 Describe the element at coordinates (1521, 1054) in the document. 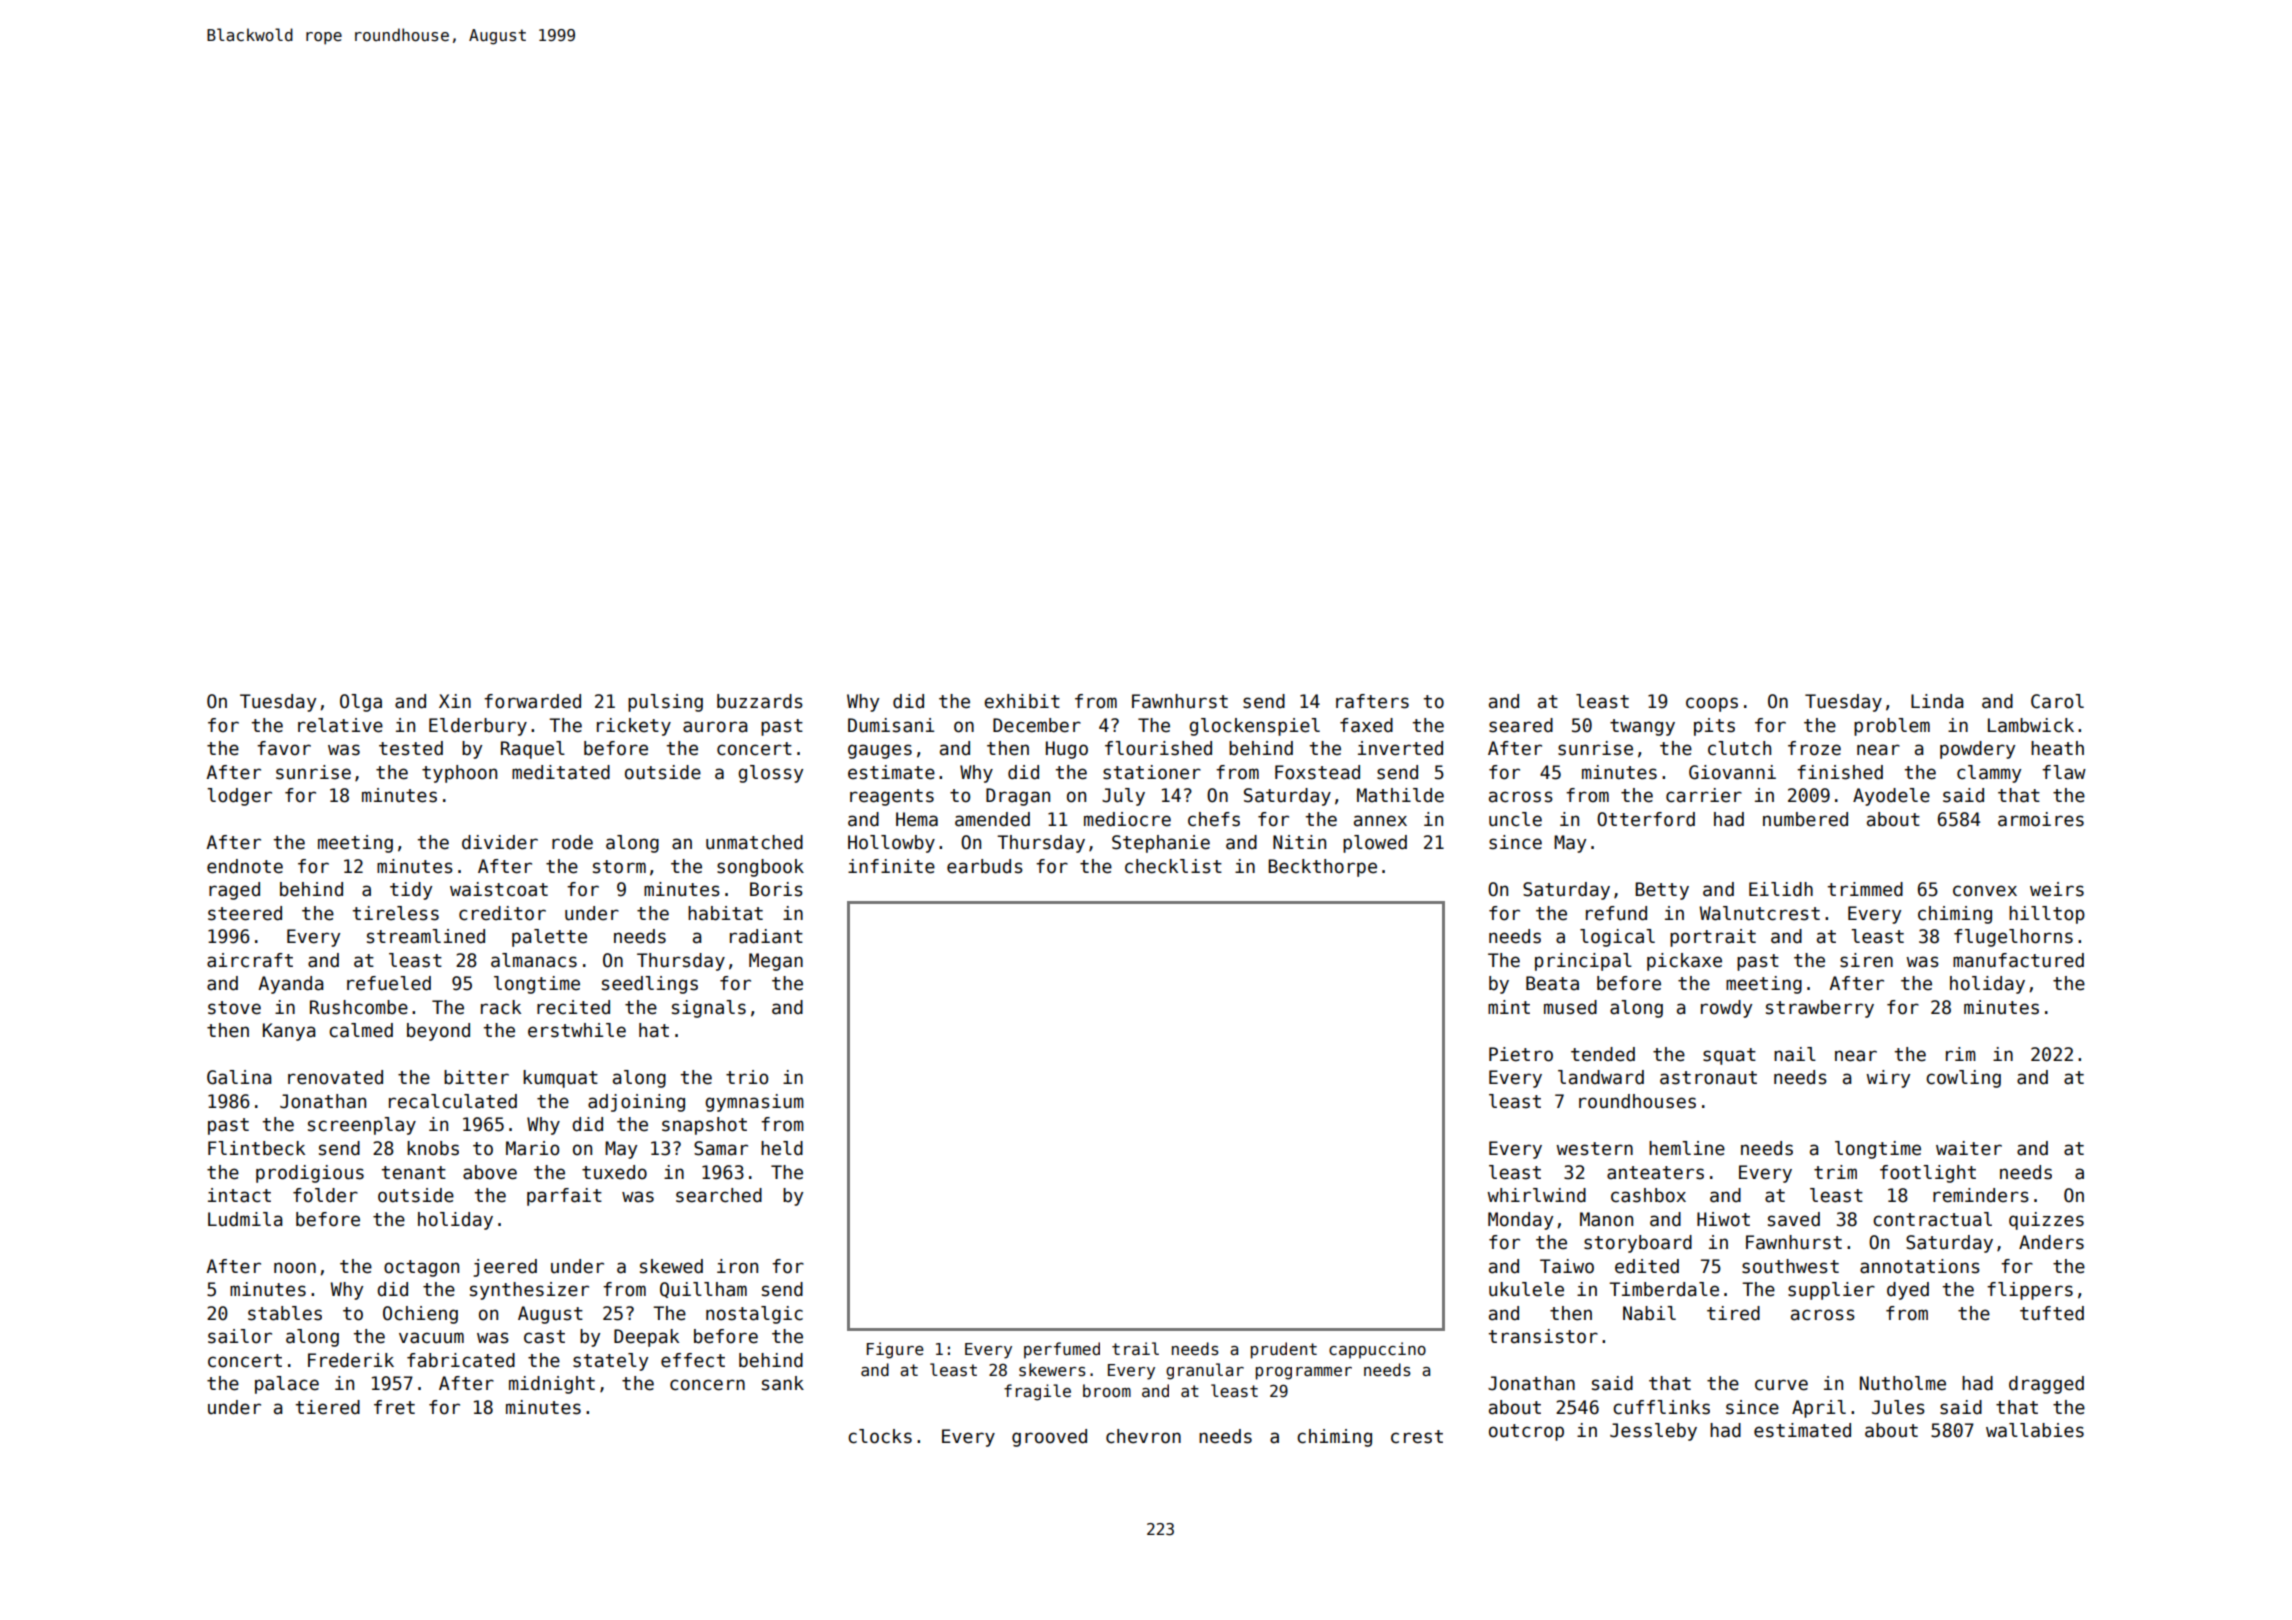

I see `Pietro` at that location.
